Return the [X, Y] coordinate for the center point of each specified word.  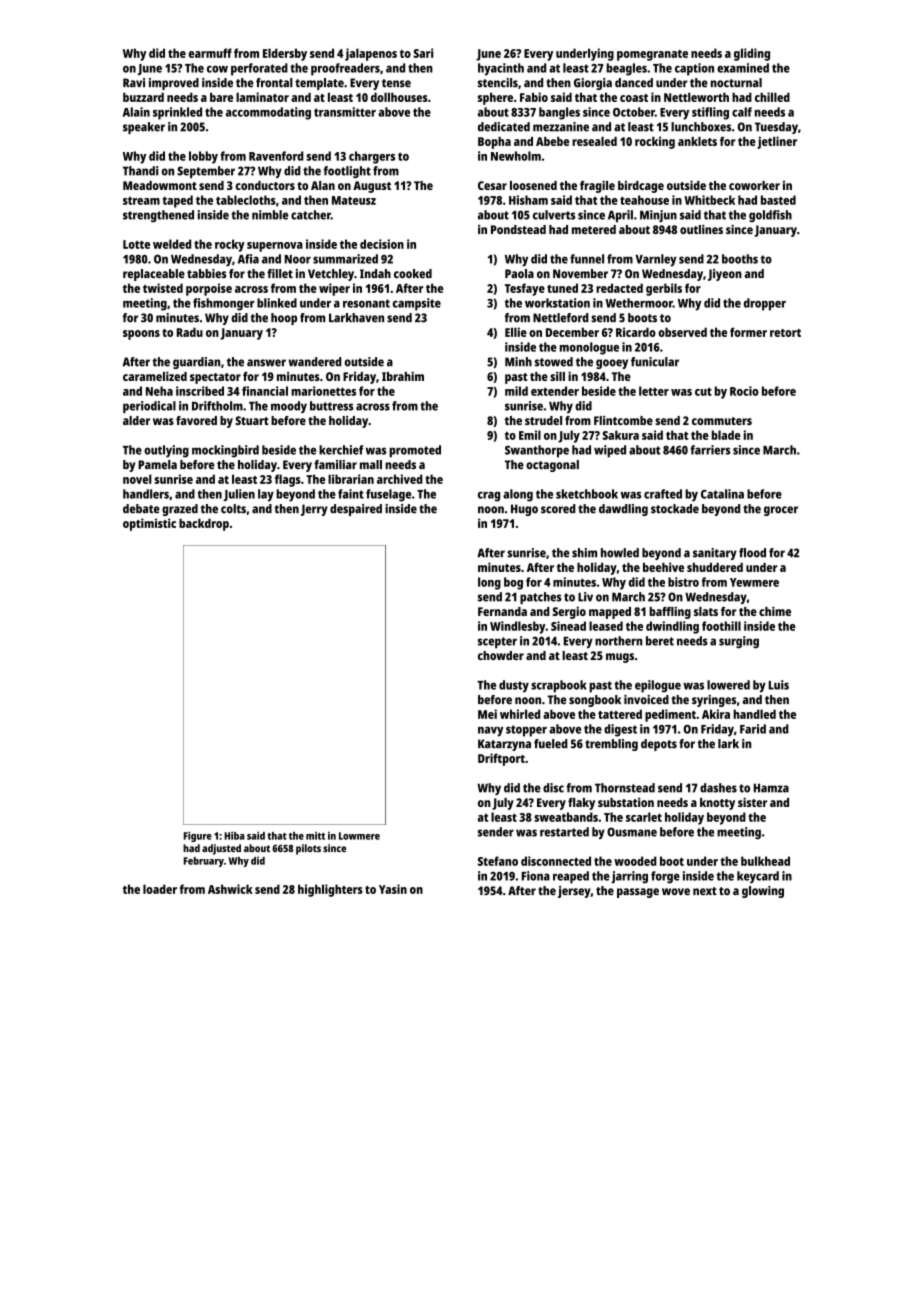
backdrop [204, 524]
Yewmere [754, 582]
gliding [752, 54]
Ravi [134, 83]
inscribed [200, 391]
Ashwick [230, 889]
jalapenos [371, 54]
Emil [530, 435]
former [748, 332]
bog [513, 583]
